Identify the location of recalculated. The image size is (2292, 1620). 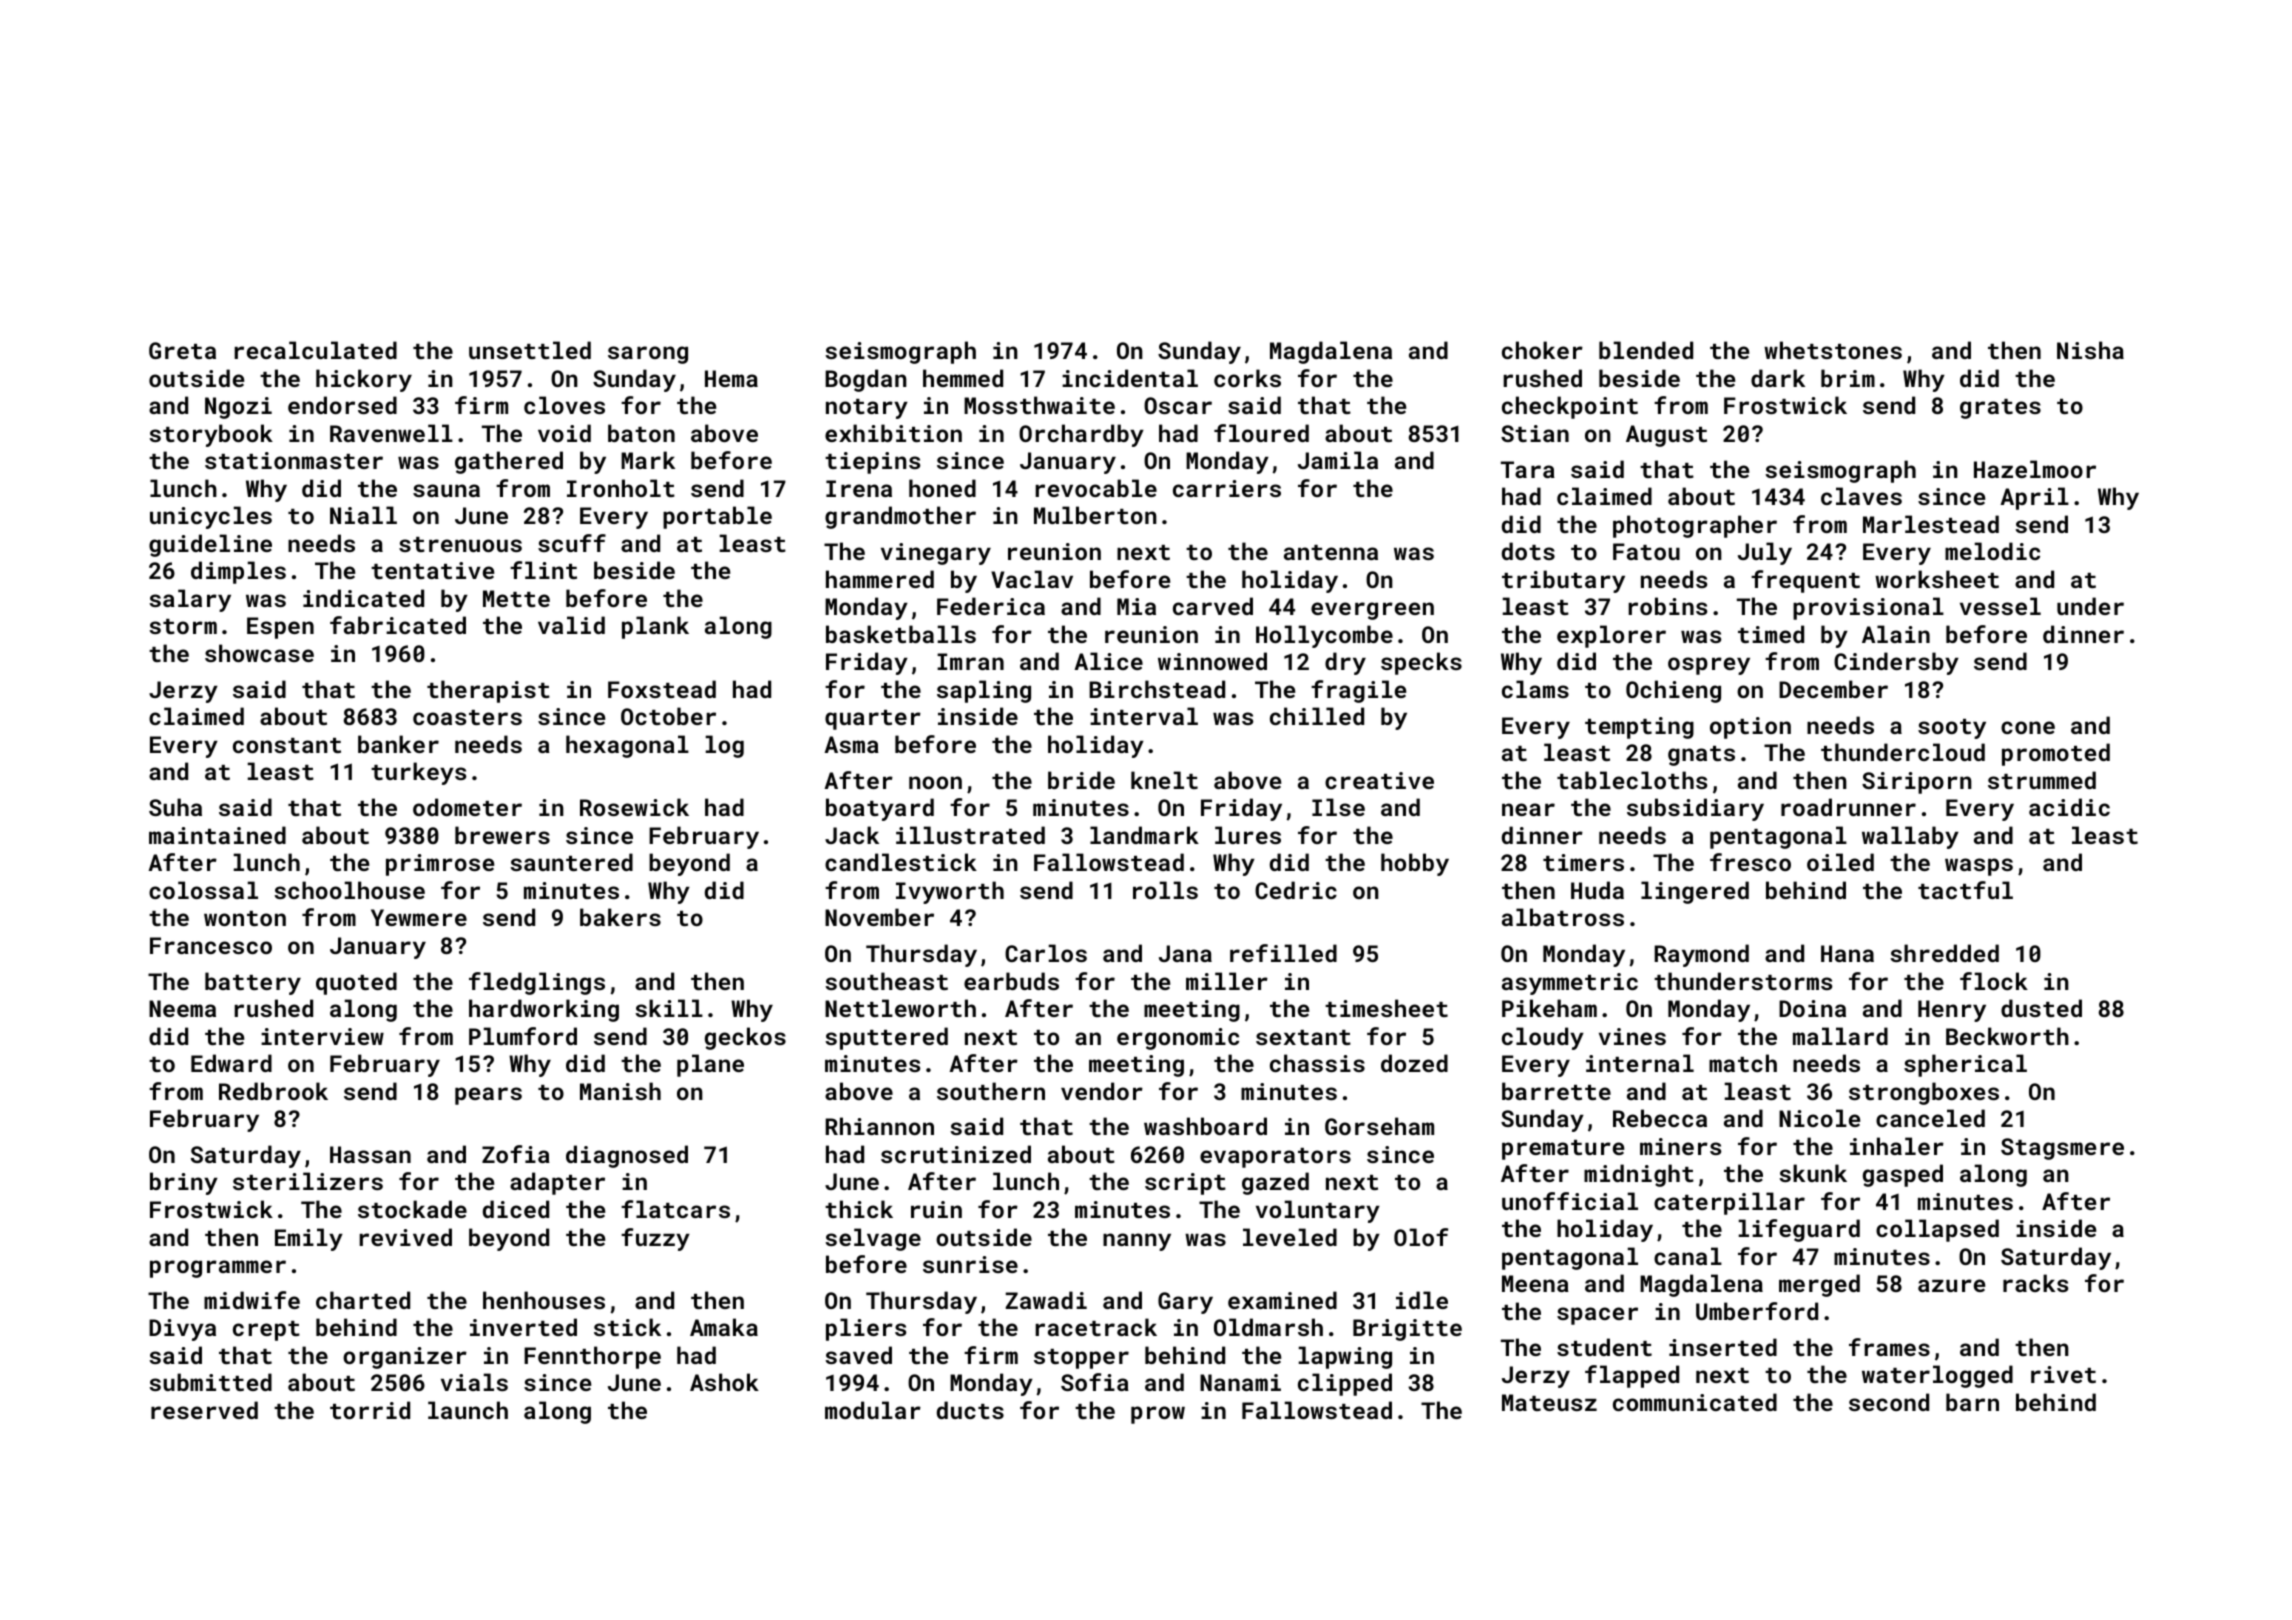
(315, 350).
